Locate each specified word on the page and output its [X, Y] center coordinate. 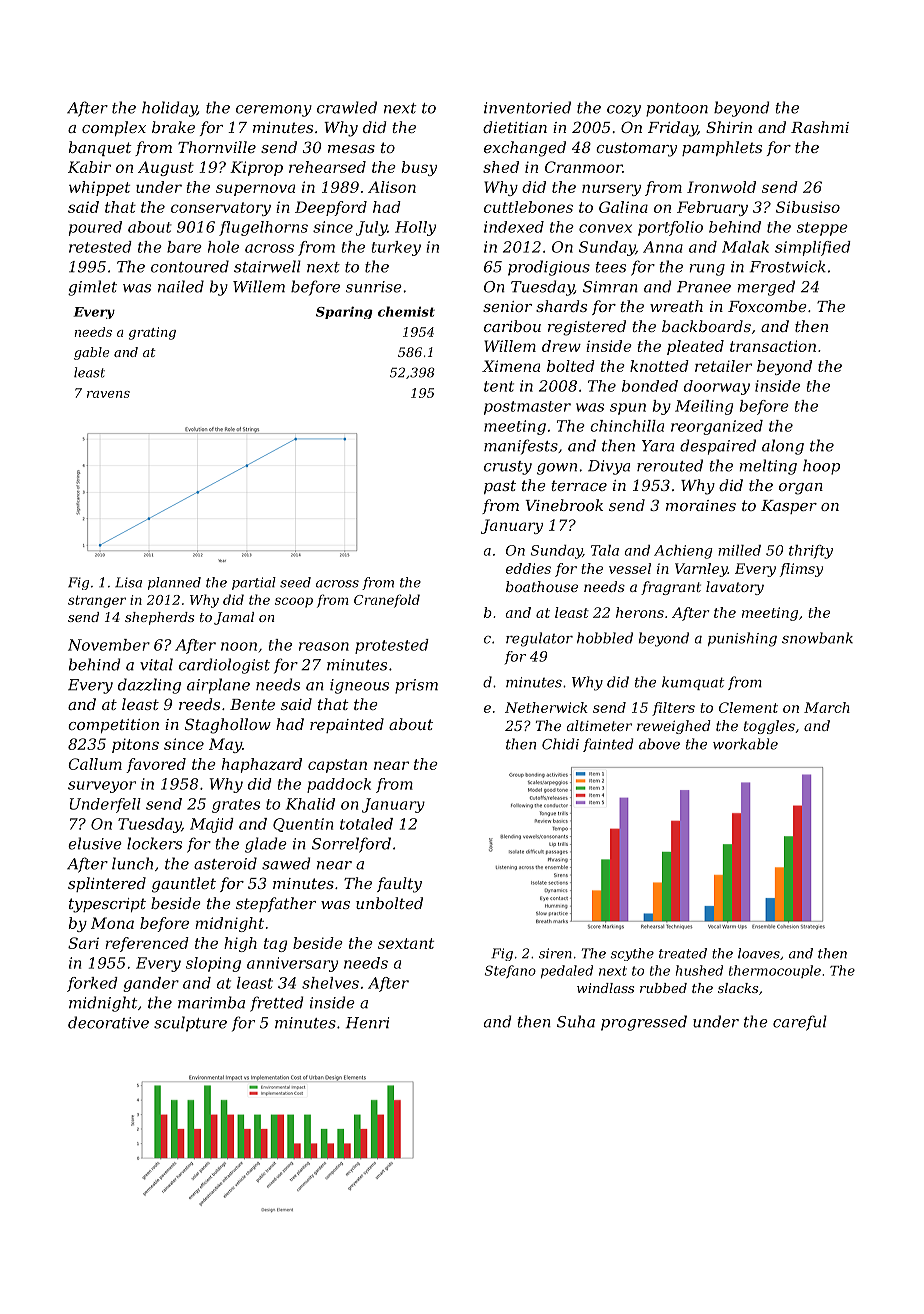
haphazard [262, 765]
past [500, 487]
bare [184, 247]
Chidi [560, 744]
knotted [659, 366]
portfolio [670, 228]
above [659, 744]
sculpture [190, 1024]
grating [152, 333]
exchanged [525, 149]
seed [295, 582]
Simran [610, 287]
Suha [576, 1021]
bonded [650, 386]
